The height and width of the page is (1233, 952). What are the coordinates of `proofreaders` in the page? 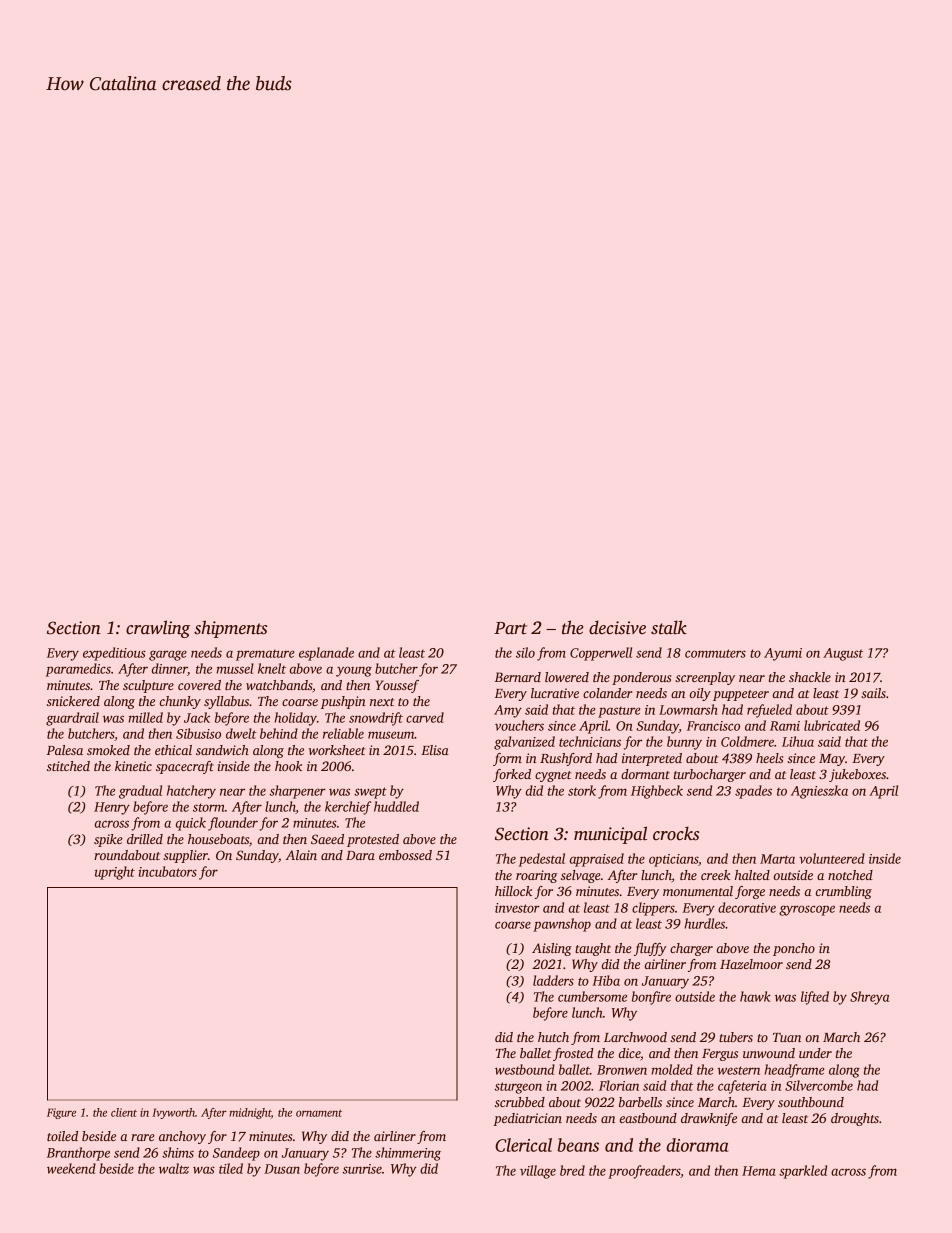 It's located at (644, 1172).
